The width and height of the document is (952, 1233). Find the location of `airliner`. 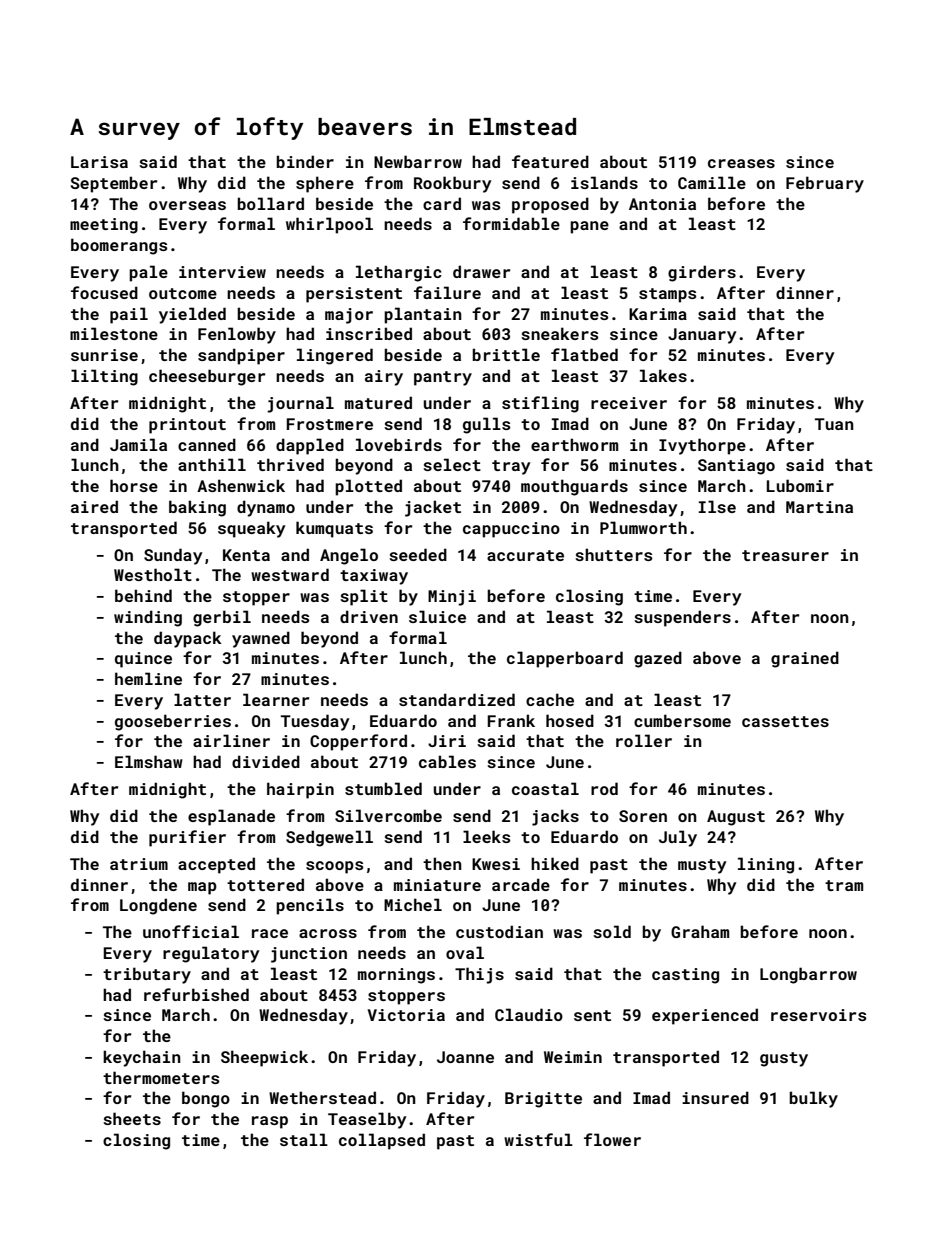

airliner is located at coordinates (231, 740).
